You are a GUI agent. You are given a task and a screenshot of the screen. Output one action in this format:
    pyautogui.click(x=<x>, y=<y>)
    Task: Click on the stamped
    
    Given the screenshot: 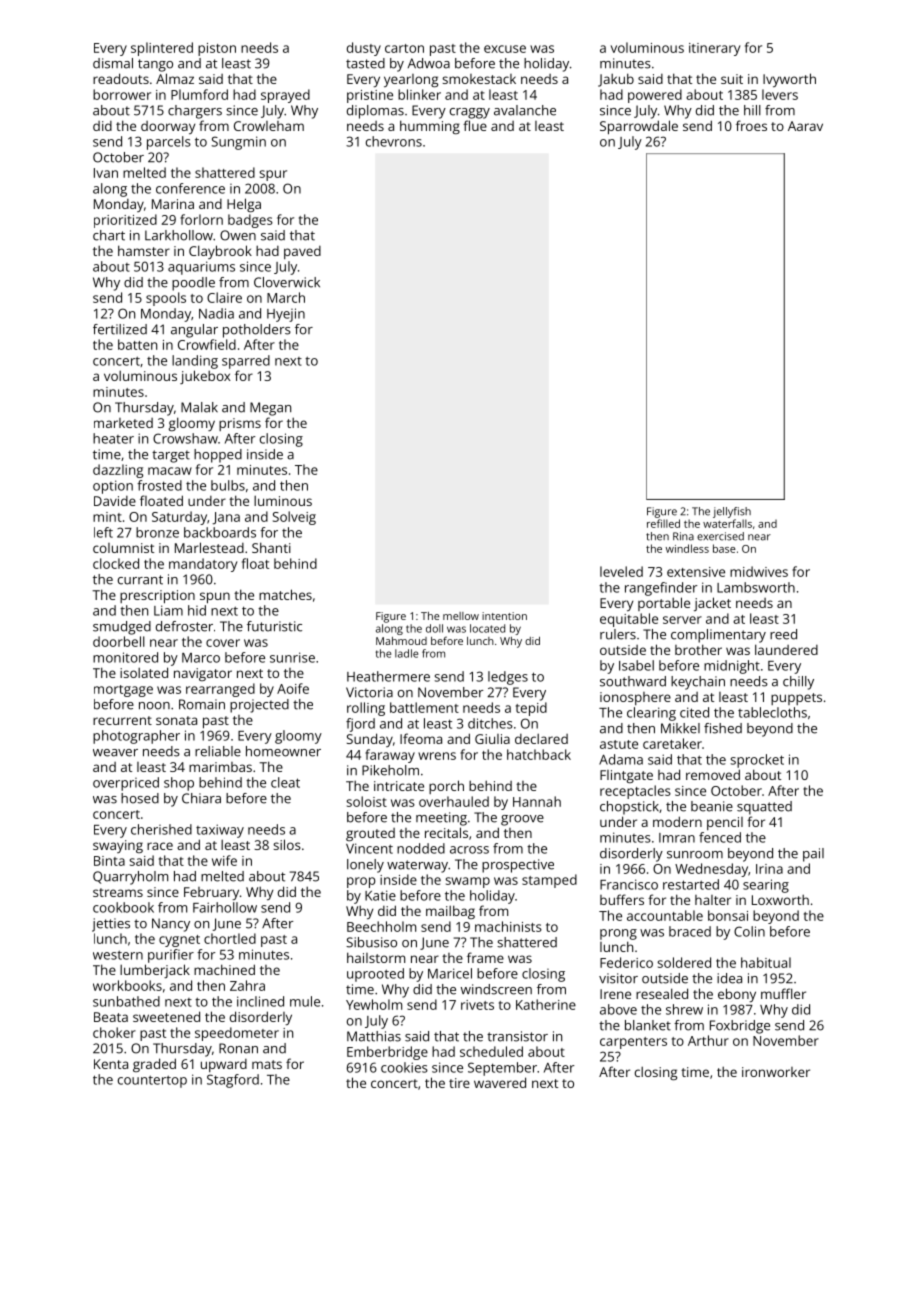 What is the action you would take?
    pyautogui.click(x=549, y=881)
